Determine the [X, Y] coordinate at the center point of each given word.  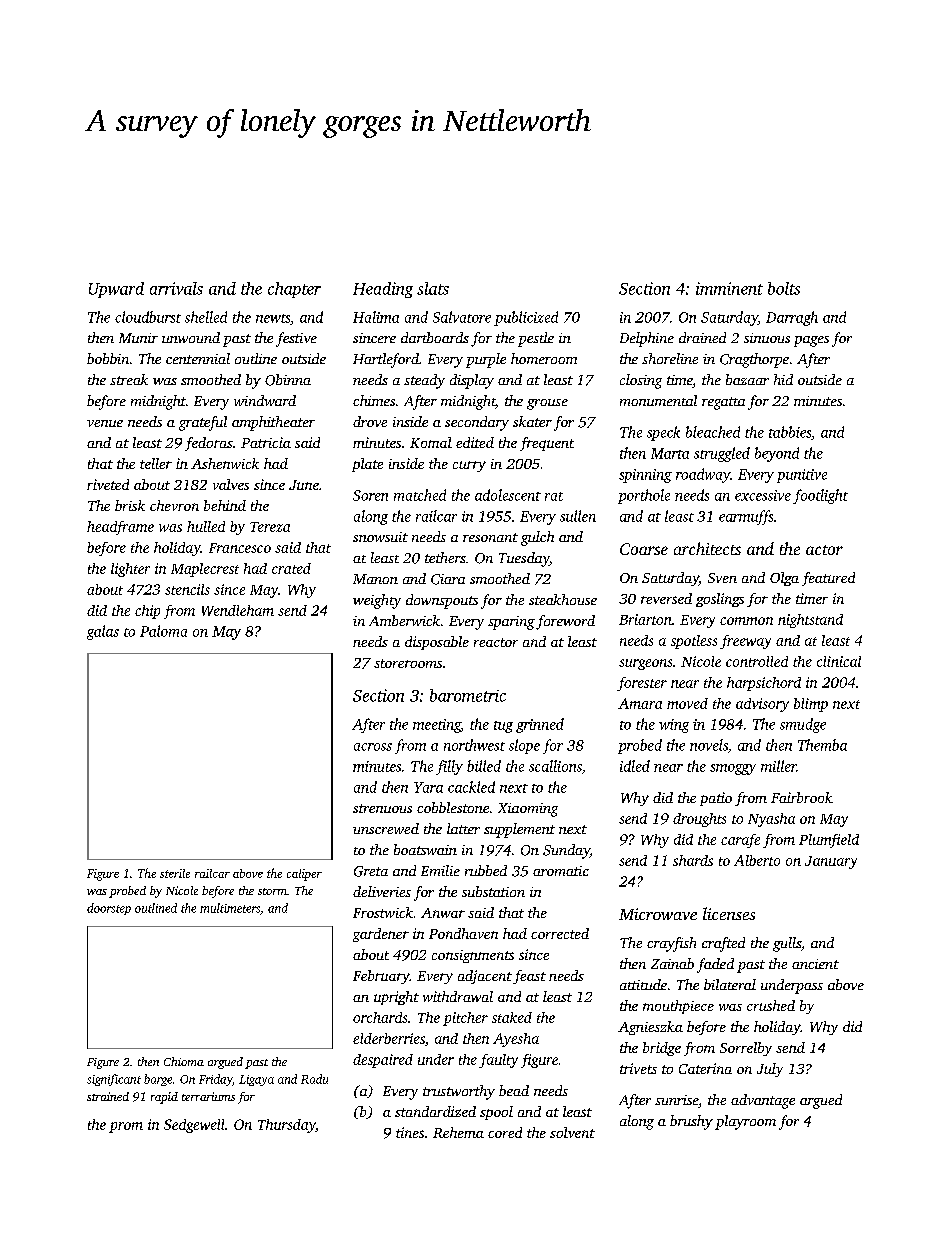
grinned [540, 725]
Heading [383, 290]
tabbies [790, 432]
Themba [822, 745]
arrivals [176, 288]
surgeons [645, 664]
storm [272, 891]
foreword [565, 622]
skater [532, 421]
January [831, 862]
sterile [175, 873]
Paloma [163, 631]
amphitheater [273, 423]
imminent [729, 288]
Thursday [287, 1126]
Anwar [443, 913]
